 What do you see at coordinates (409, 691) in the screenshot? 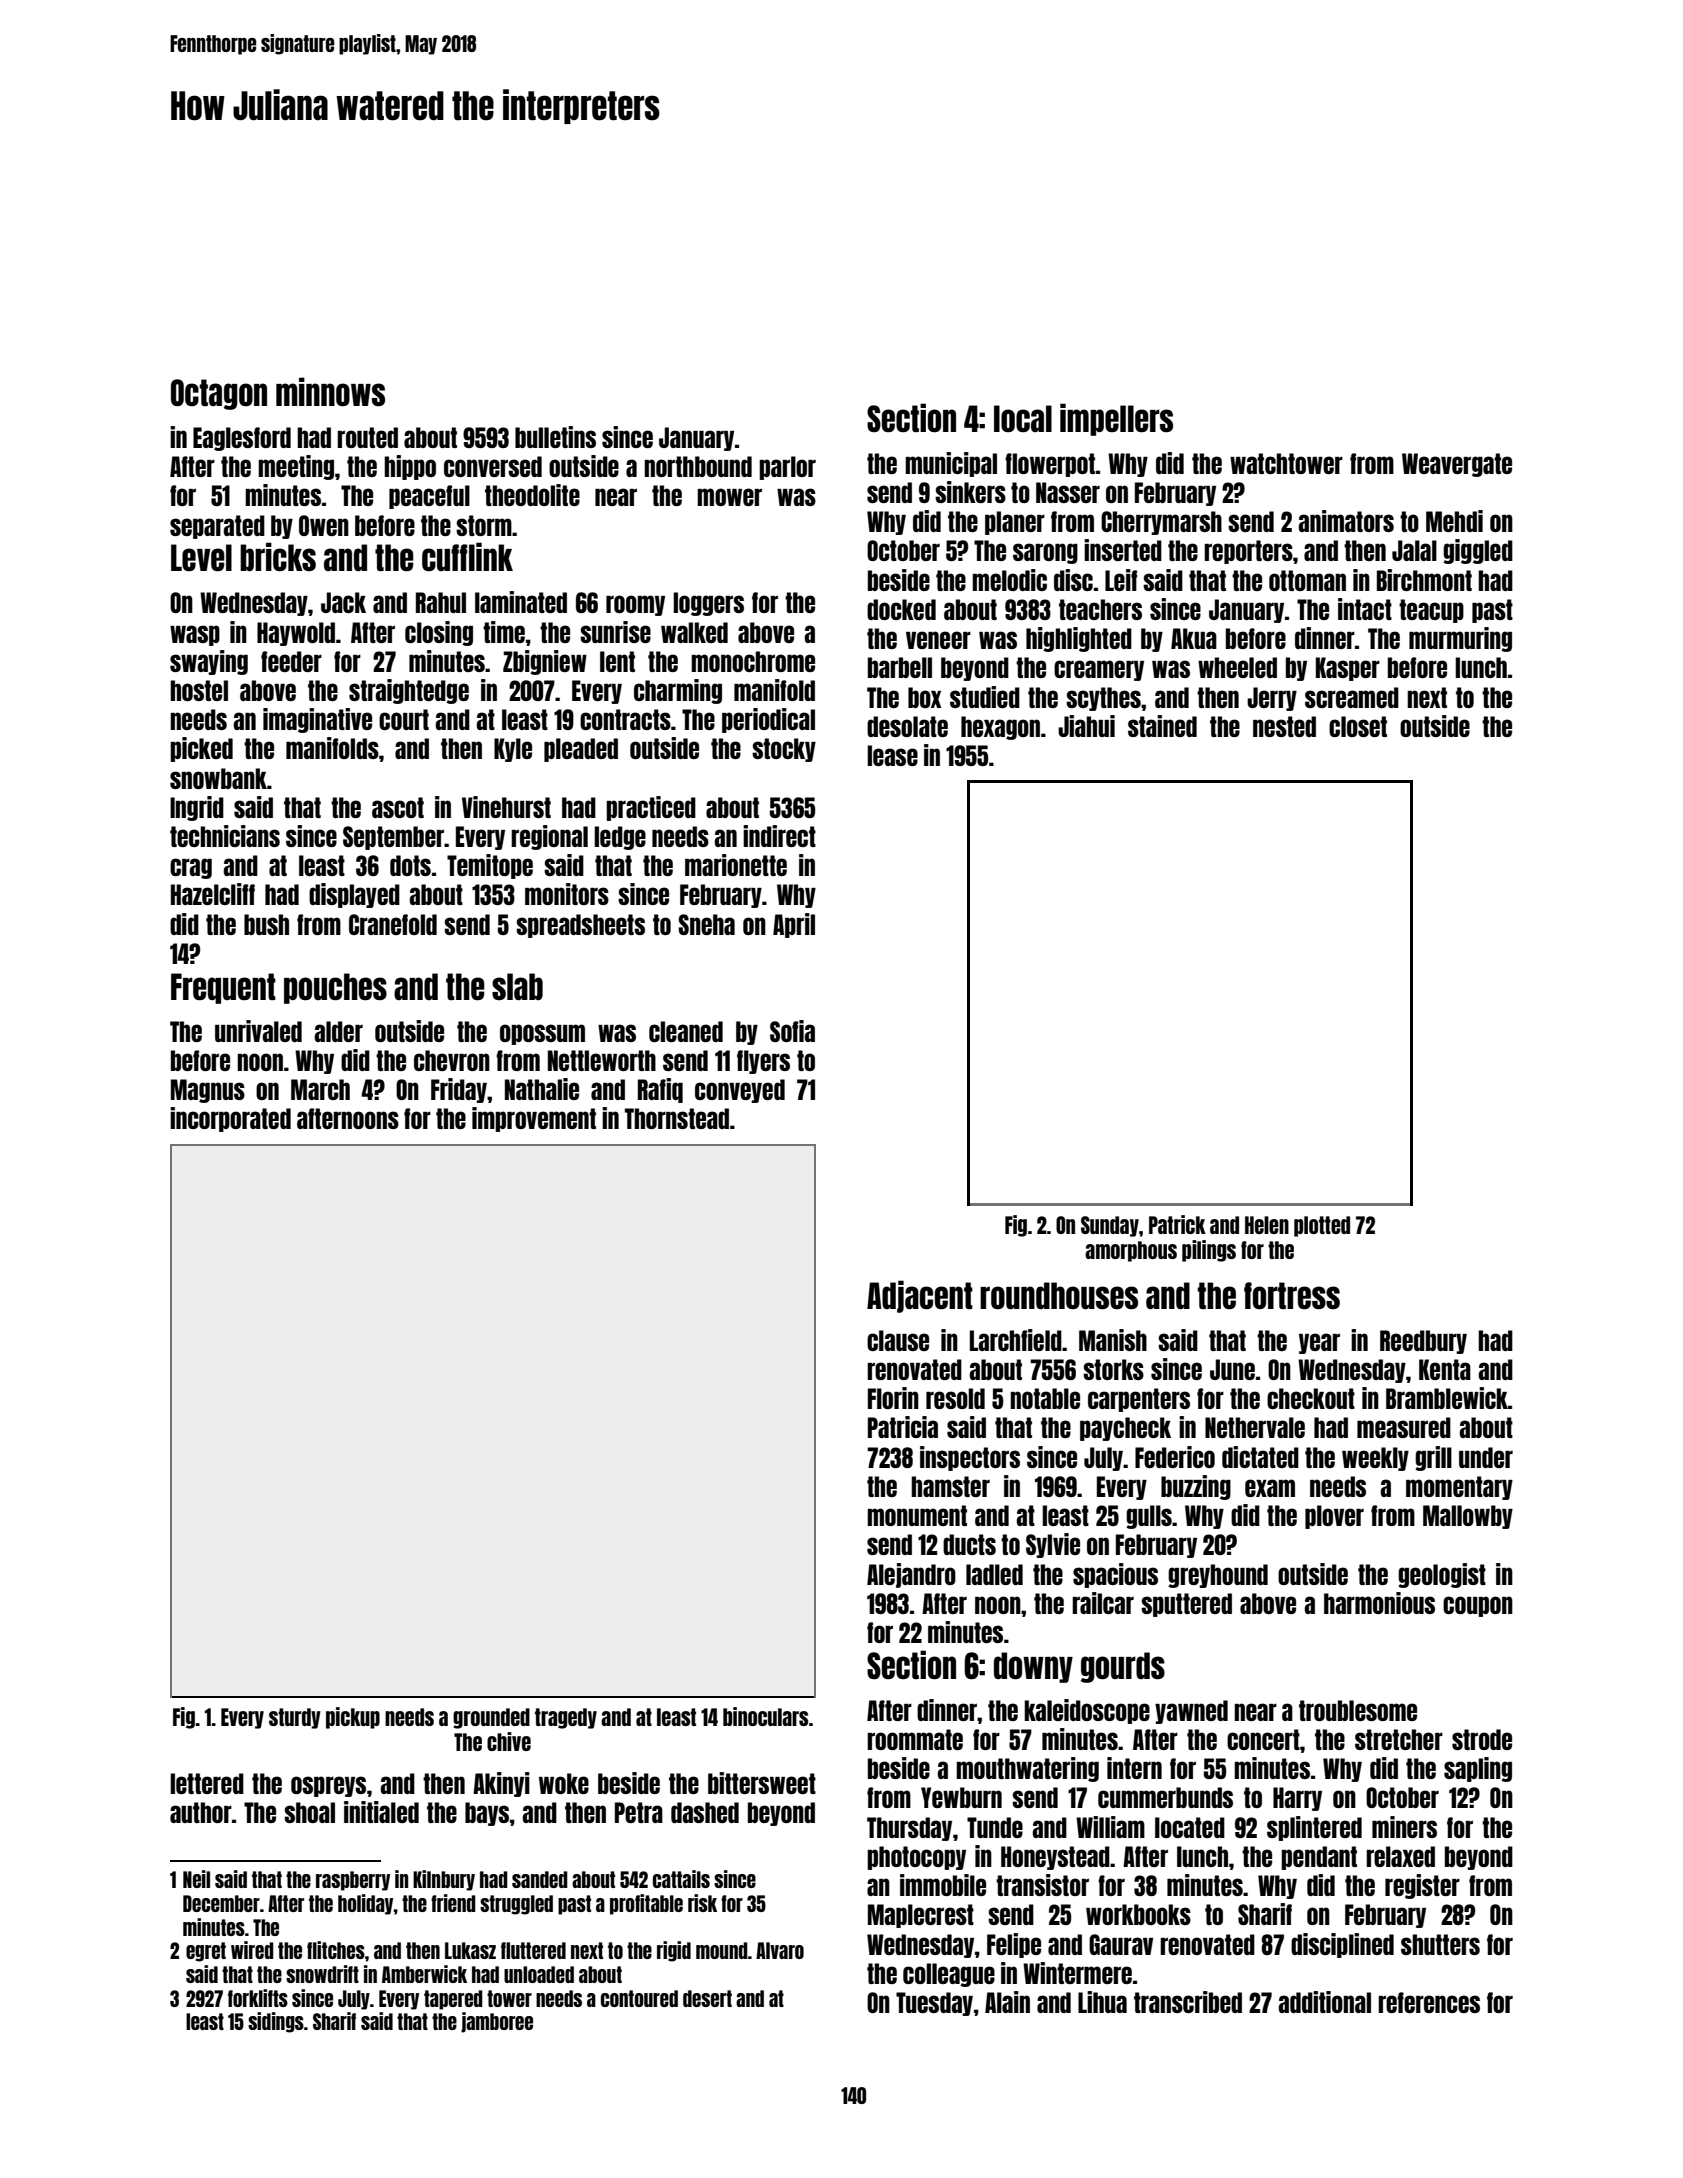
I see `straightedge` at bounding box center [409, 691].
